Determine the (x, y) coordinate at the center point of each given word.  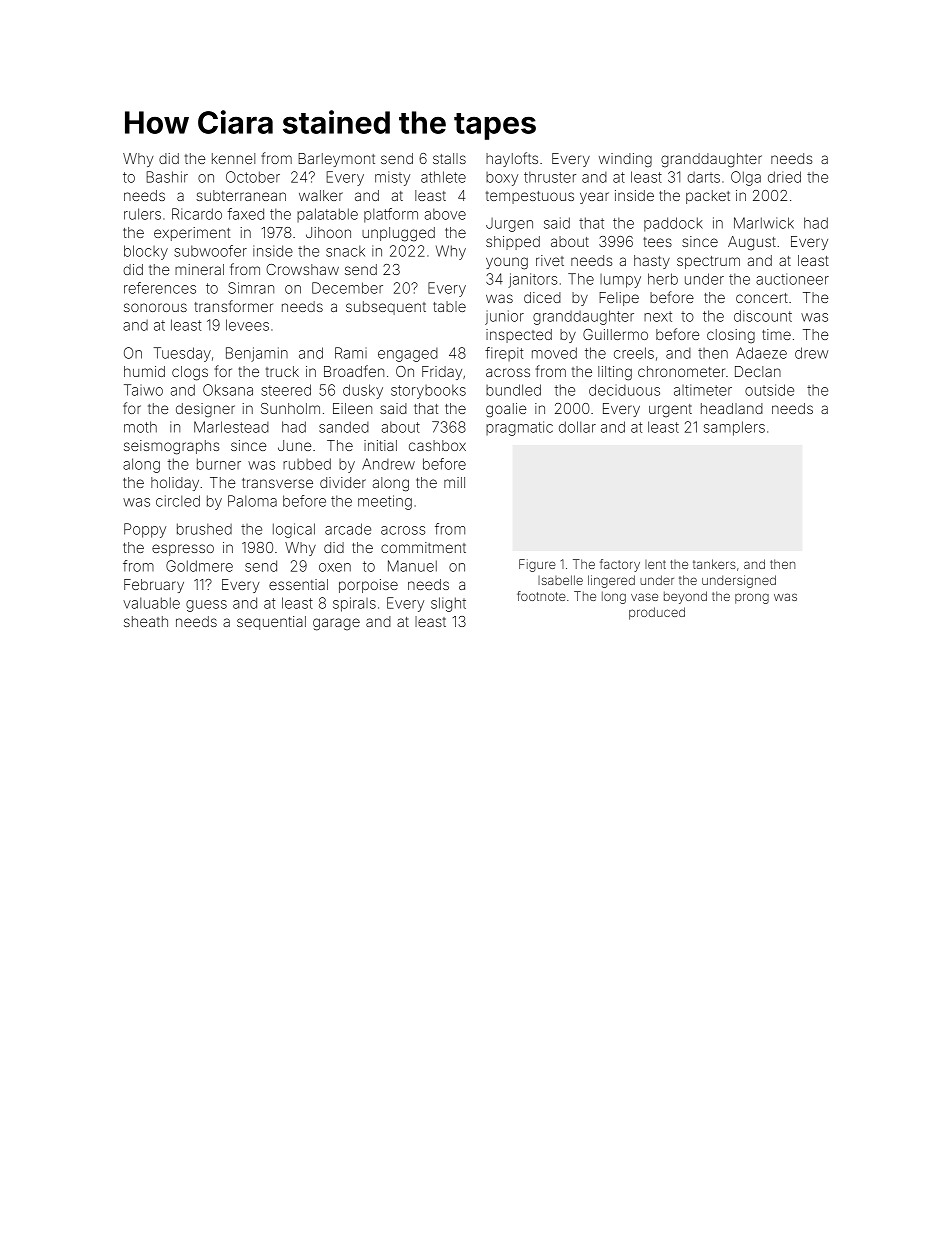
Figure (537, 565)
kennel (233, 158)
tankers (714, 564)
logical (294, 530)
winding (625, 160)
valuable (151, 603)
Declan (758, 371)
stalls (449, 158)
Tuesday (182, 354)
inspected (519, 336)
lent (655, 564)
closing (731, 336)
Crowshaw (302, 269)
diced (542, 297)
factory (620, 565)
